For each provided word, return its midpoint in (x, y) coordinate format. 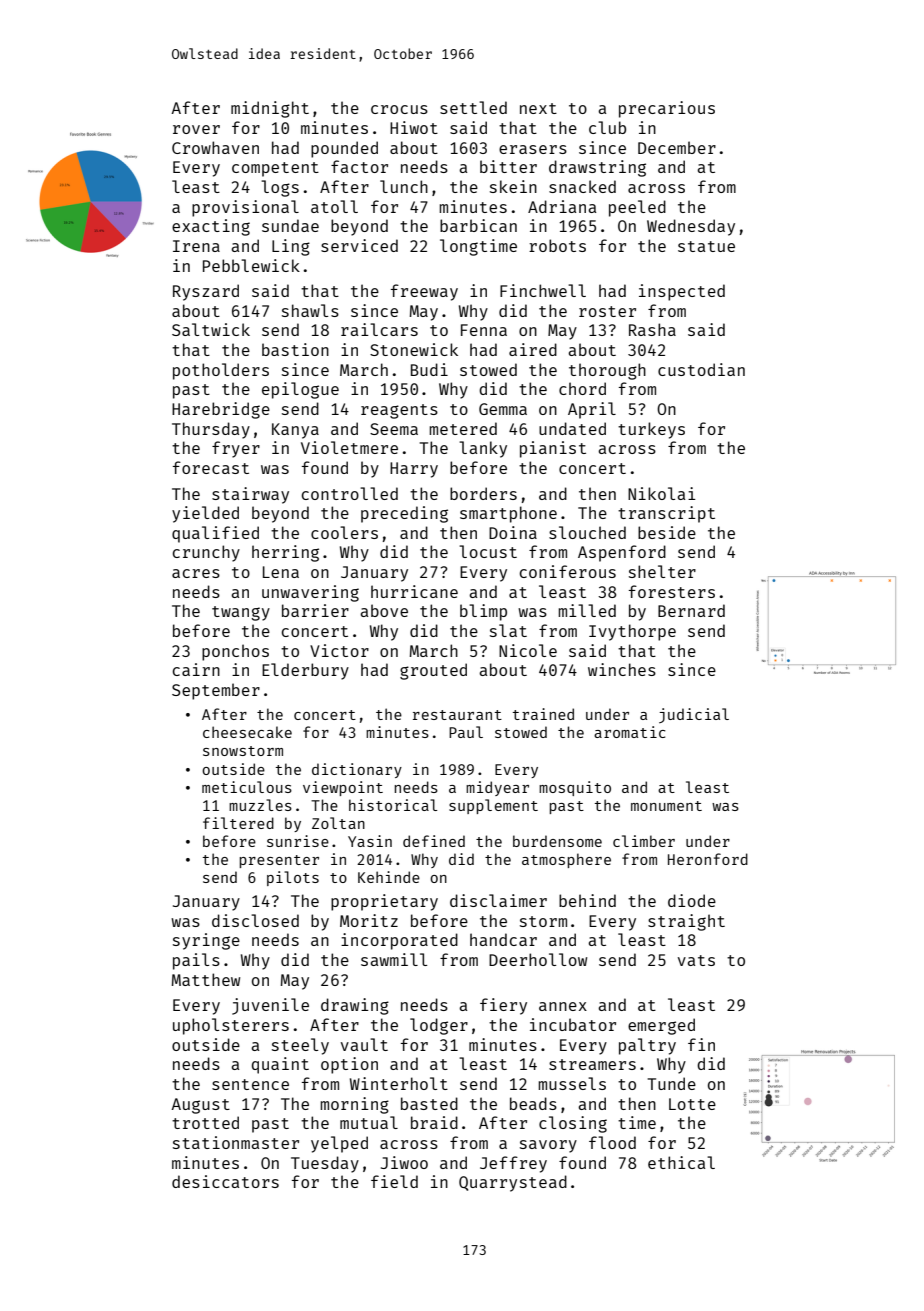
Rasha (652, 329)
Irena (196, 246)
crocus (399, 109)
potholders (221, 371)
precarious (667, 109)
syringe (206, 941)
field (394, 1181)
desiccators (225, 1181)
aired (533, 349)
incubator (573, 1024)
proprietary (384, 902)
